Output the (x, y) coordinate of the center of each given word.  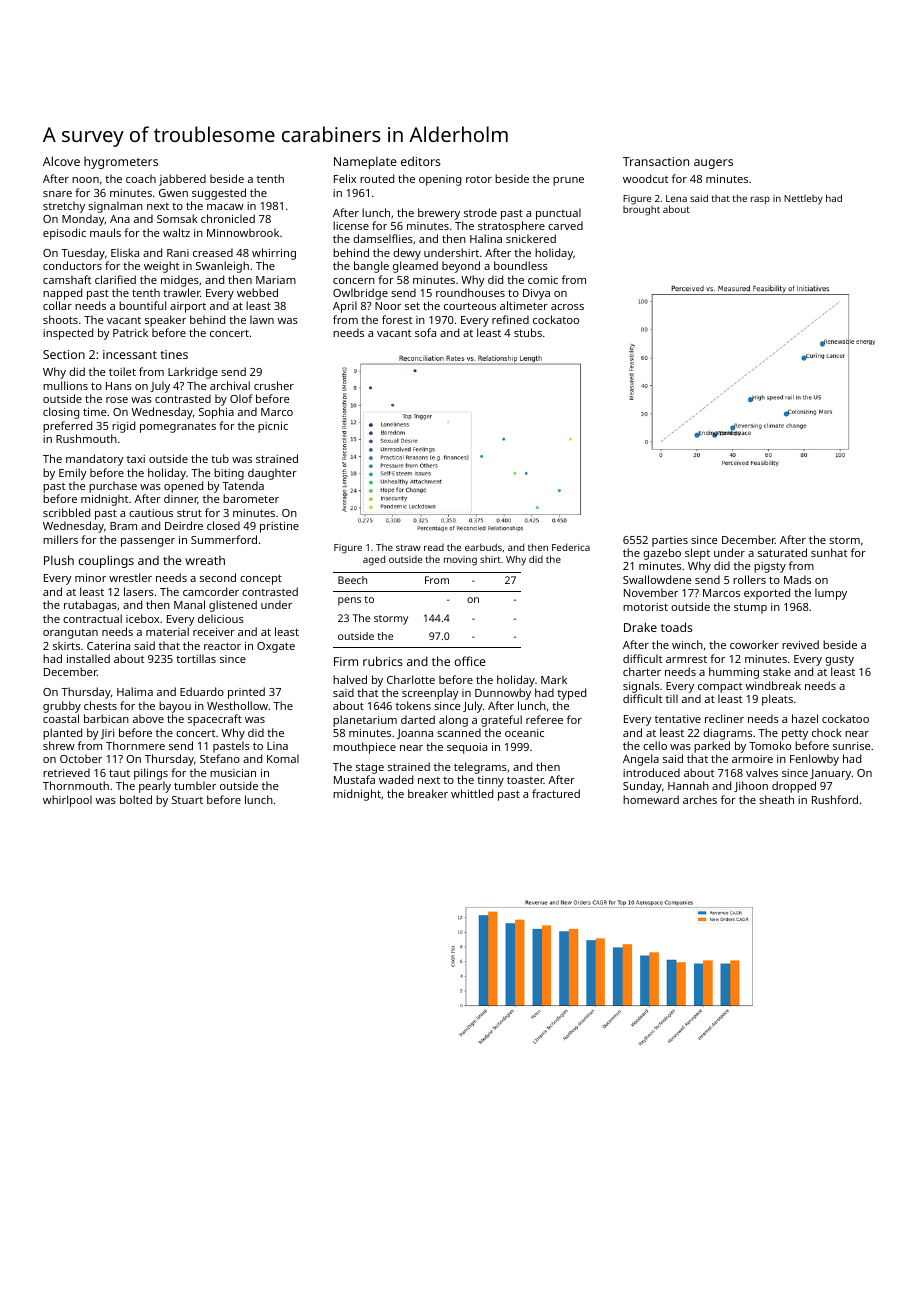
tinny (490, 781)
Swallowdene (657, 579)
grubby (62, 707)
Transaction (656, 161)
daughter (272, 474)
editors (421, 161)
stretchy (64, 207)
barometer (251, 498)
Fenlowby (814, 760)
